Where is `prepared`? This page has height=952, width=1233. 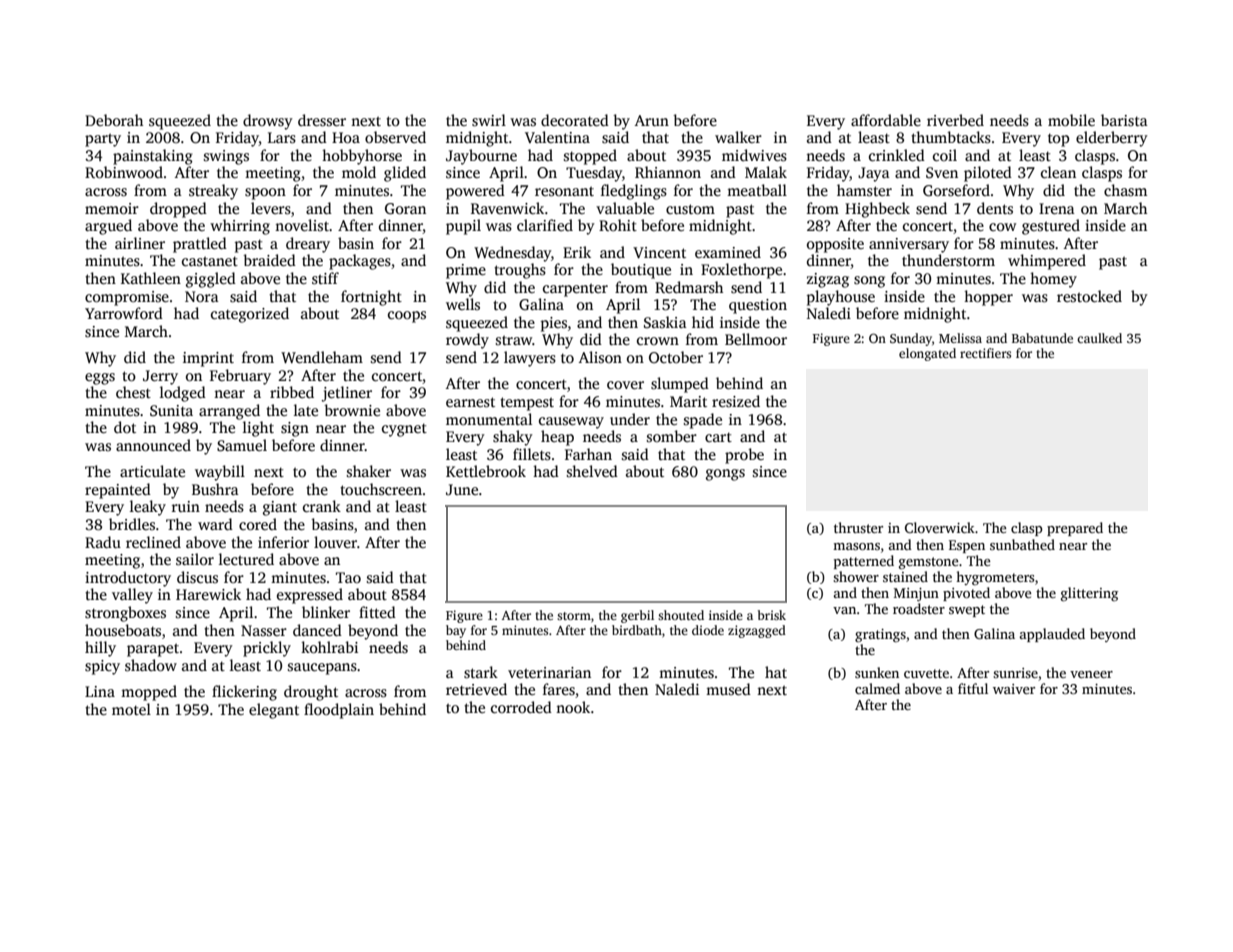
prepared is located at coordinates (1075, 529).
